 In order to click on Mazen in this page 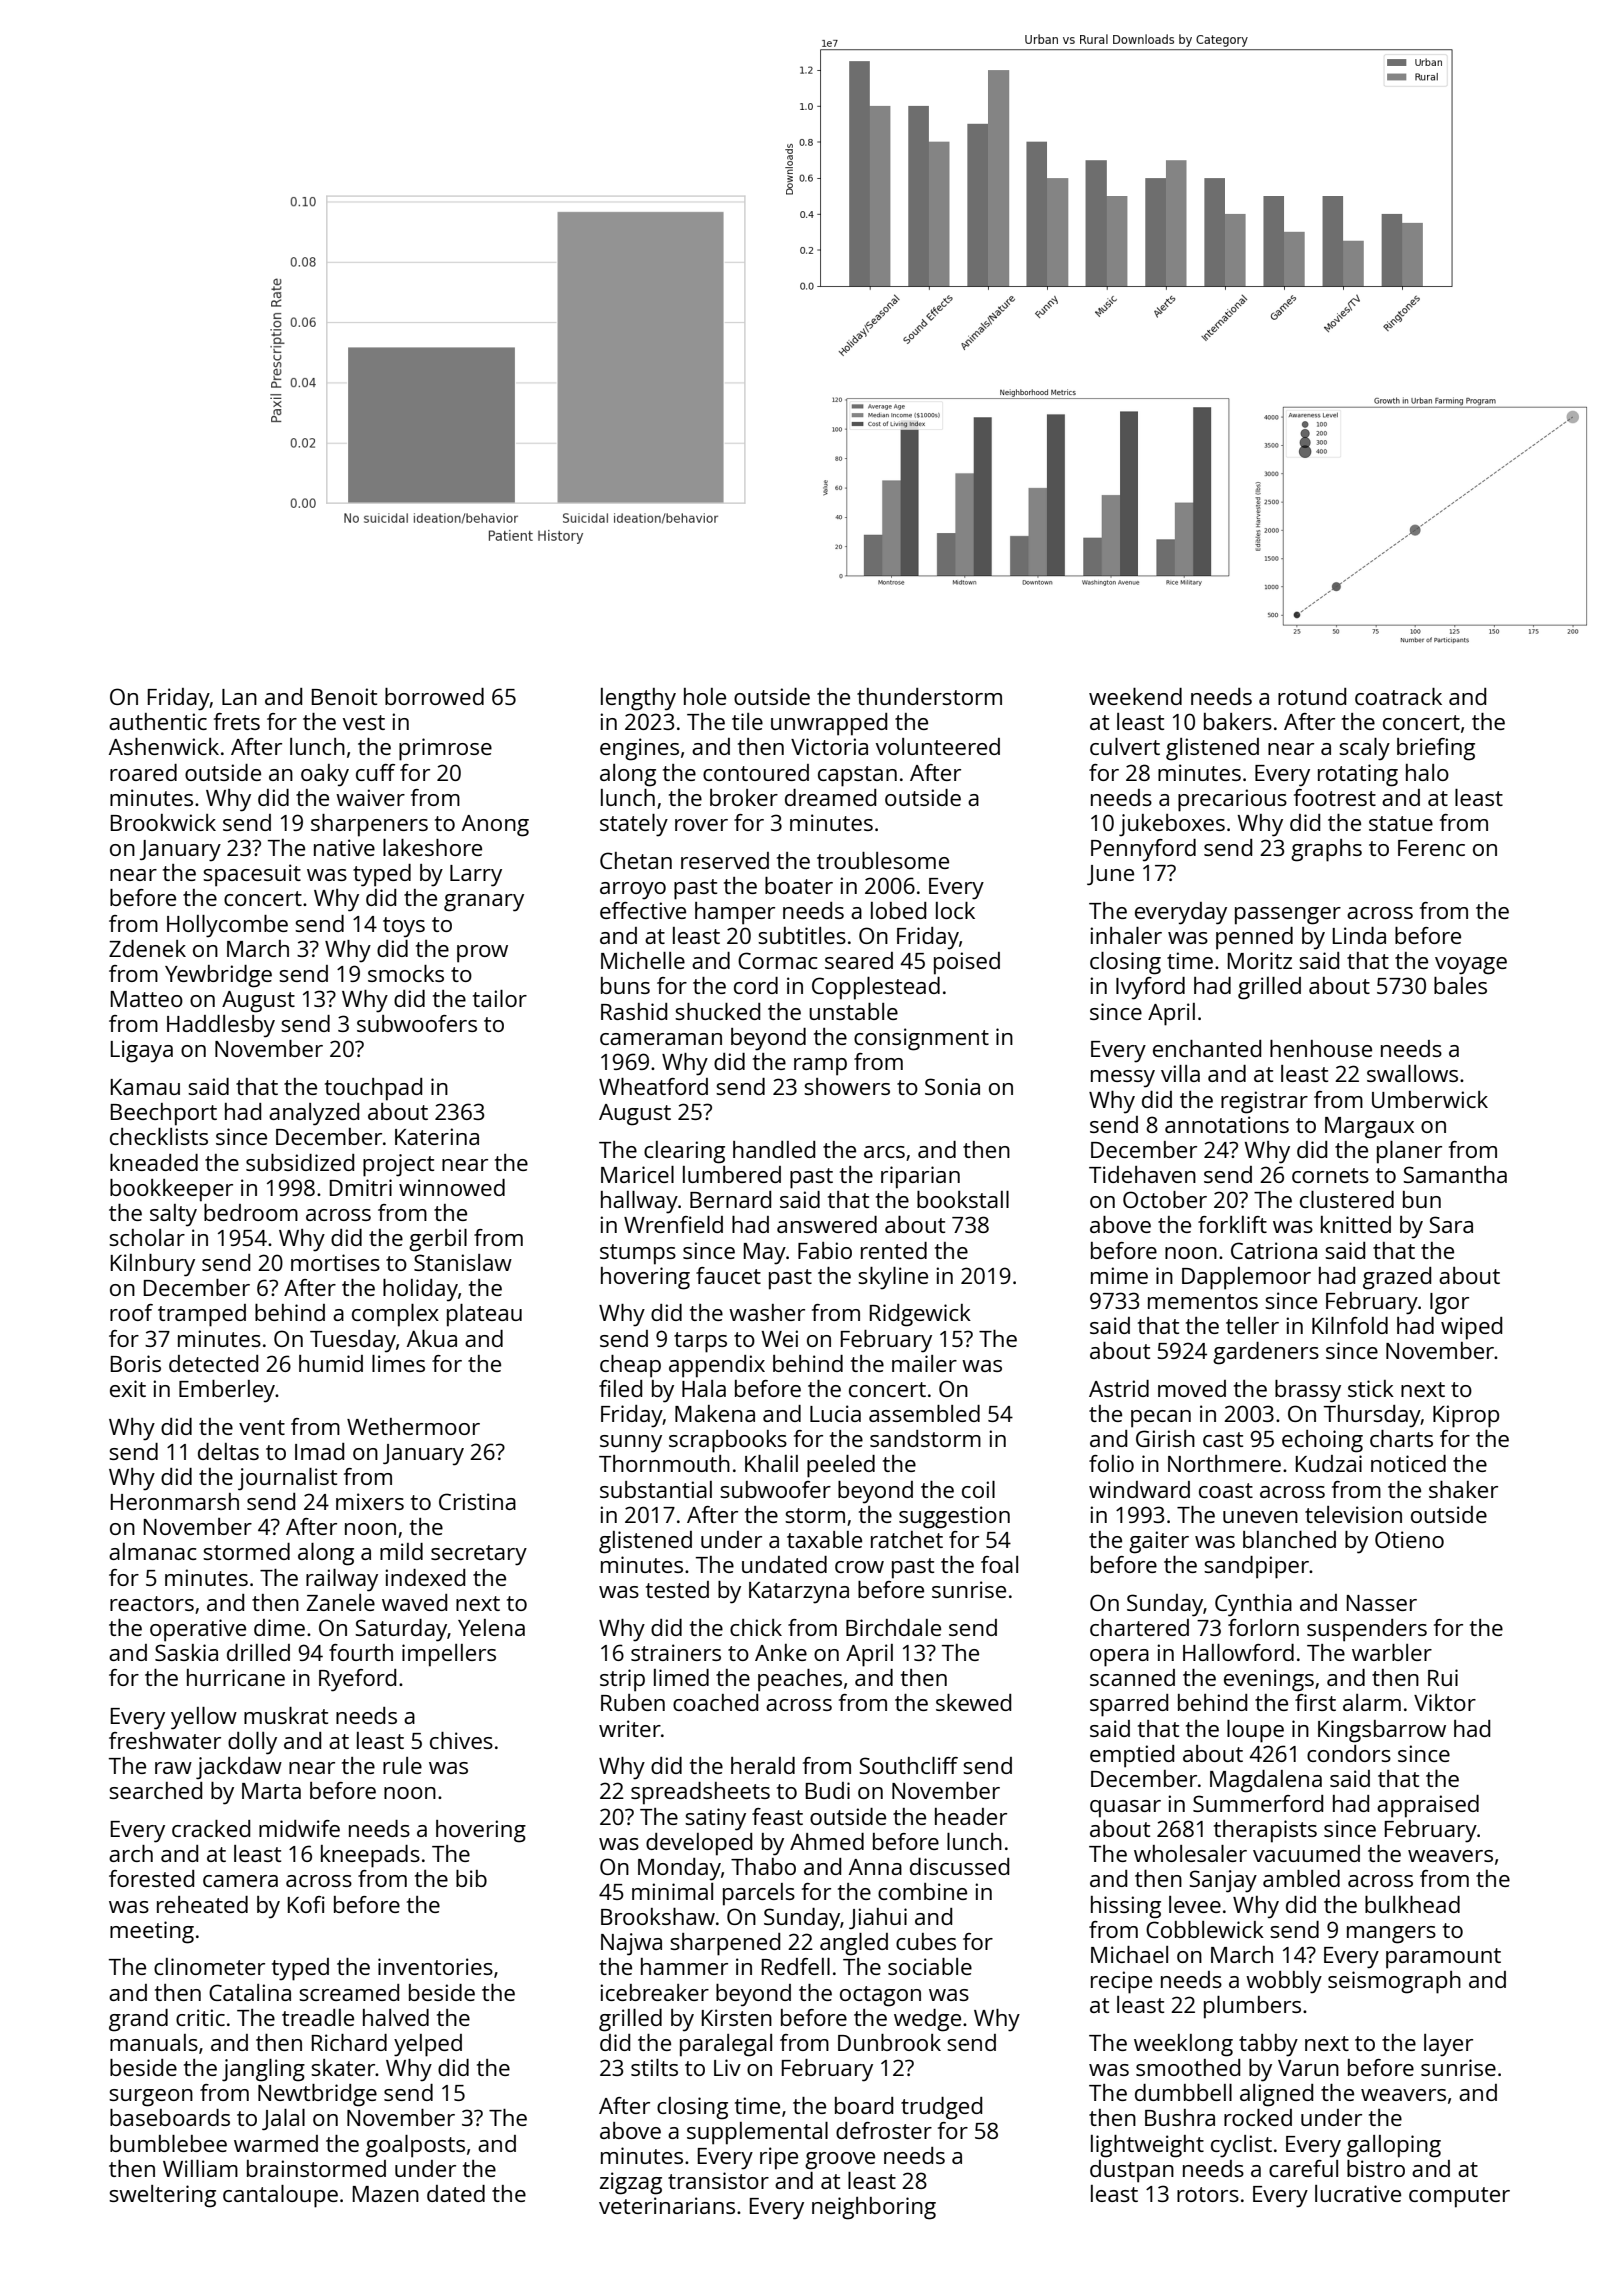, I will do `click(386, 2194)`.
